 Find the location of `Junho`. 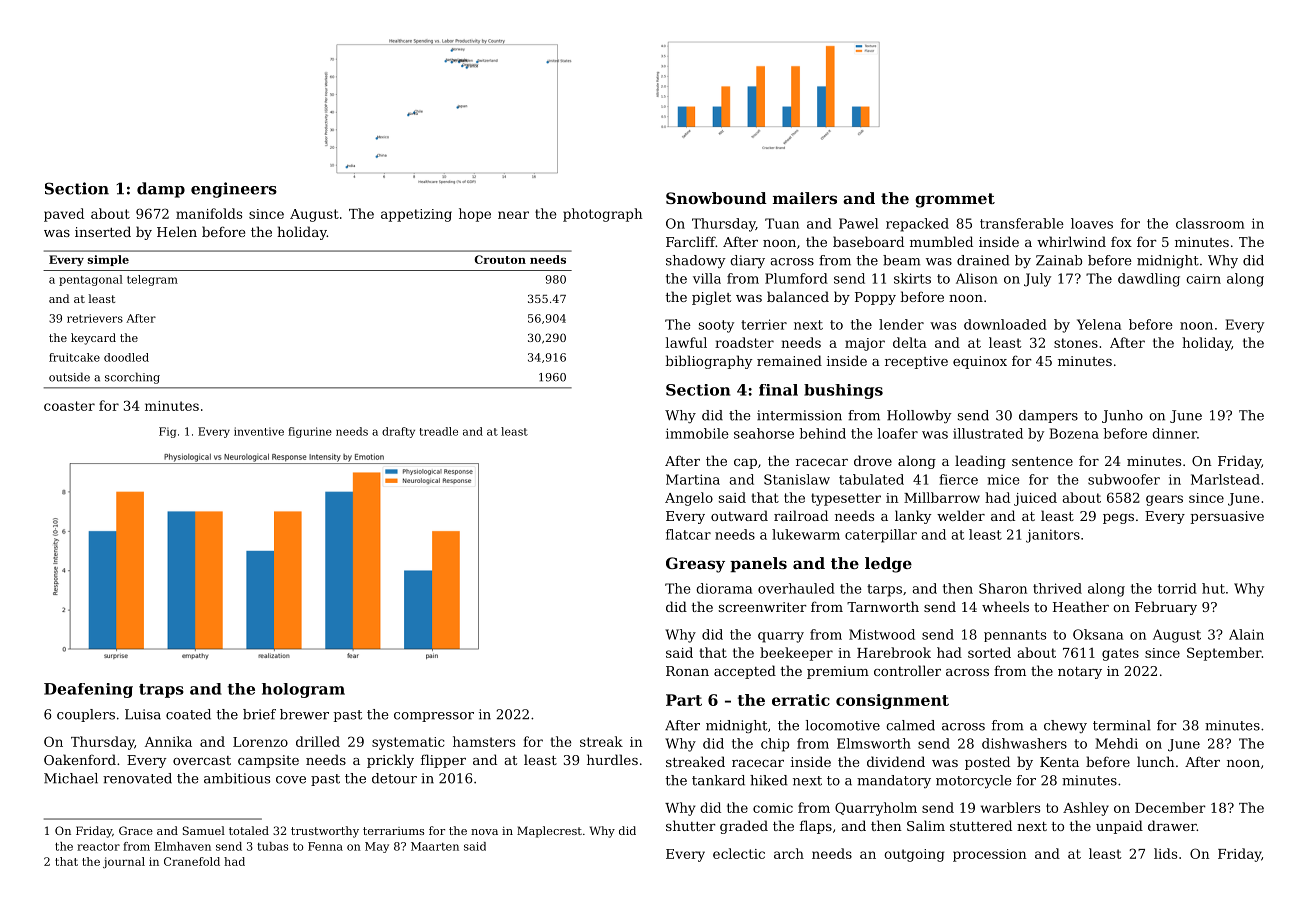

Junho is located at coordinates (1122, 416).
